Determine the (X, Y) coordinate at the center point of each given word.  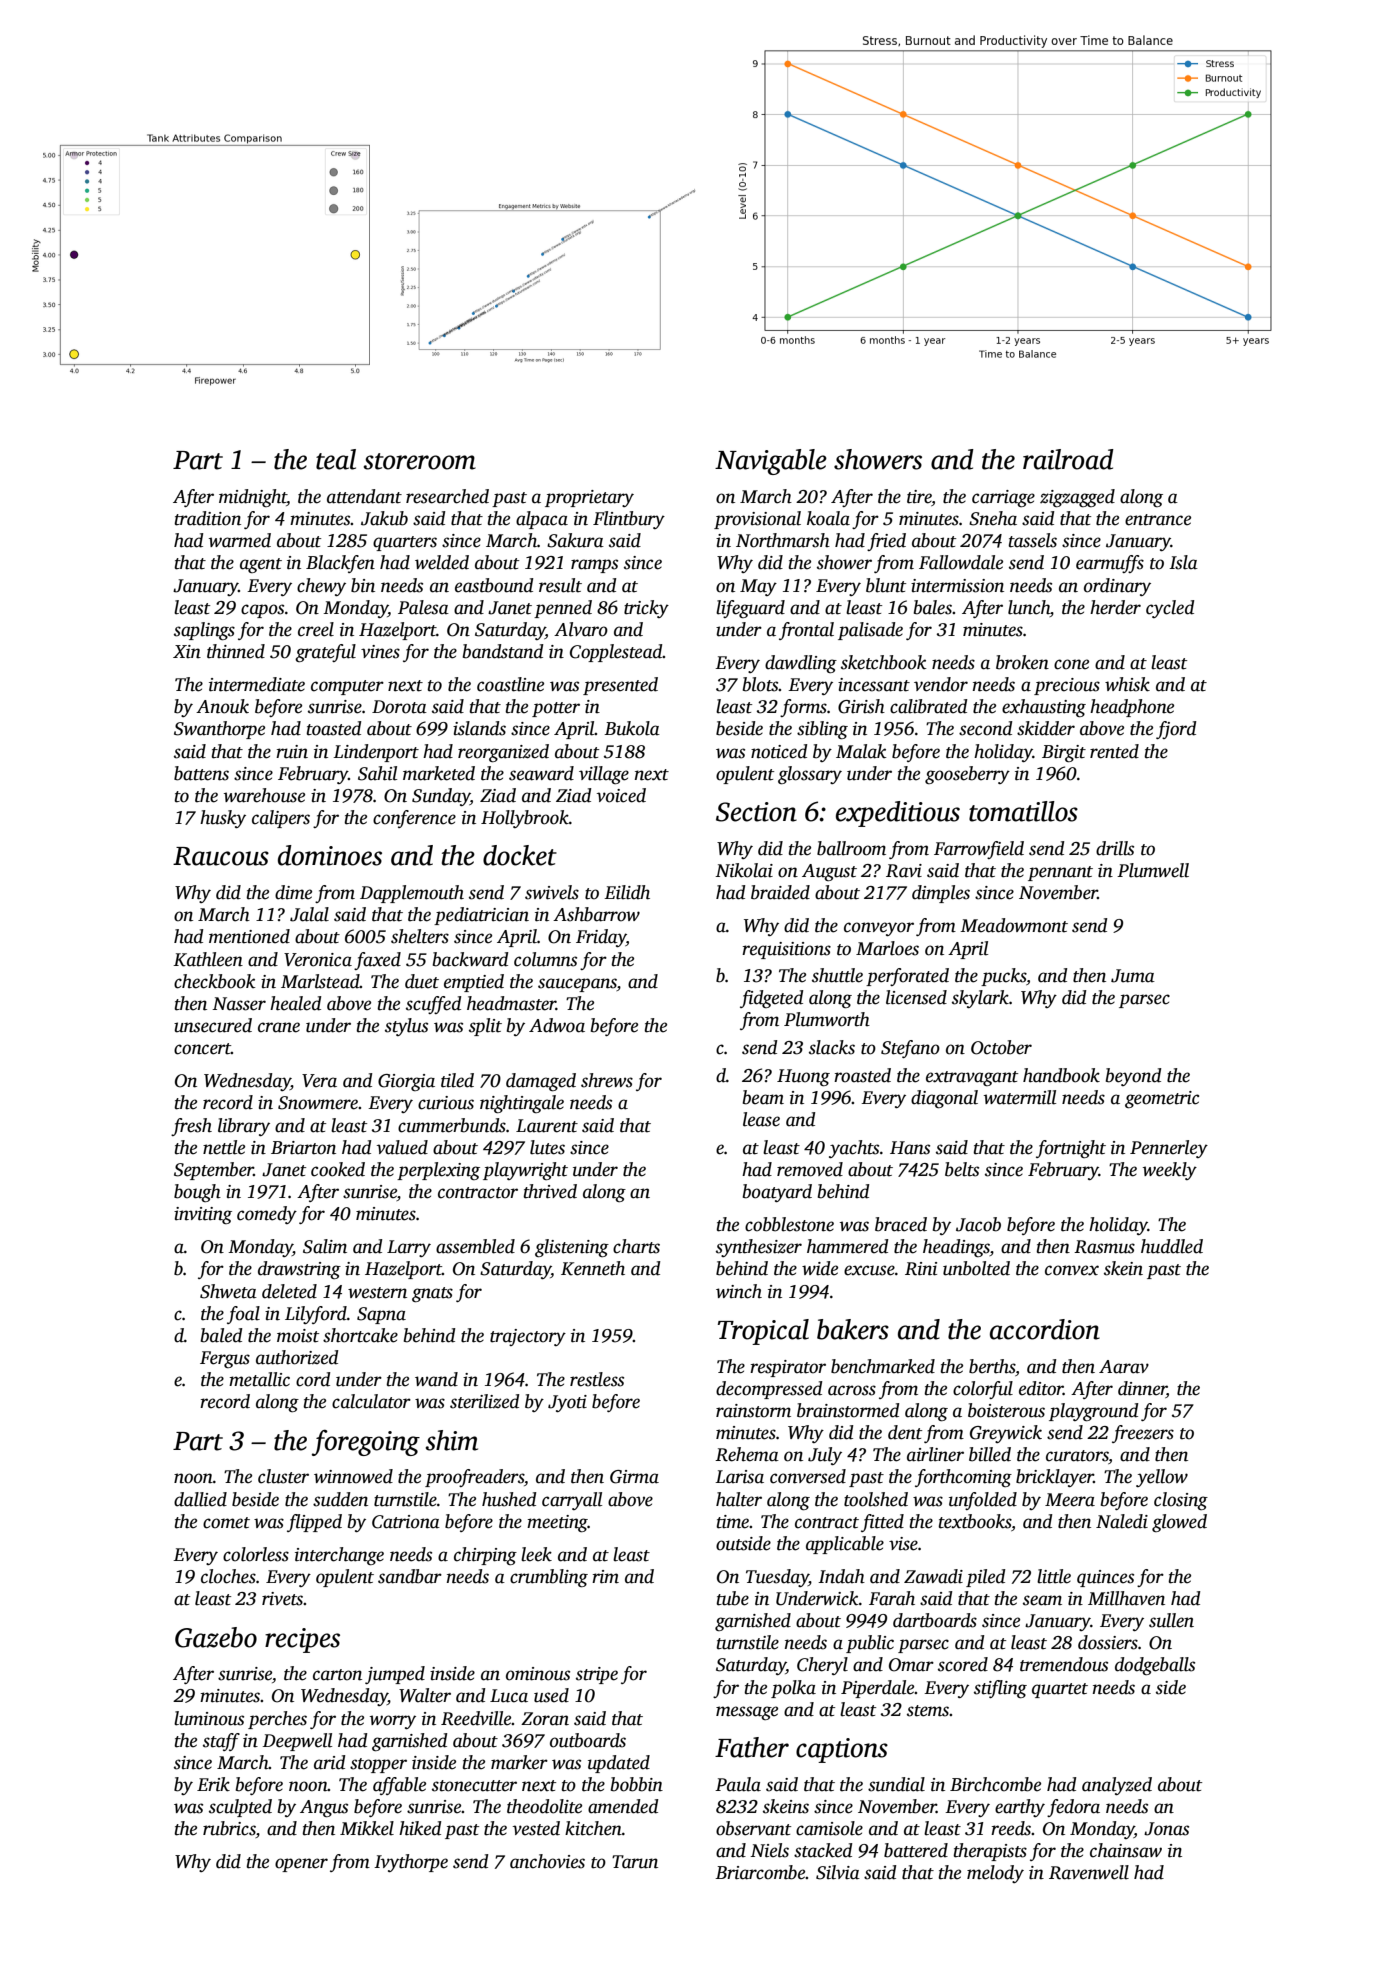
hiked (420, 1828)
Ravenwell (1089, 1872)
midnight (253, 498)
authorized (297, 1357)
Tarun (635, 1862)
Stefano (910, 1049)
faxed (377, 961)
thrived (550, 1191)
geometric (1162, 1100)
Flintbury (629, 520)
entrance (1158, 520)
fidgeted (771, 999)
